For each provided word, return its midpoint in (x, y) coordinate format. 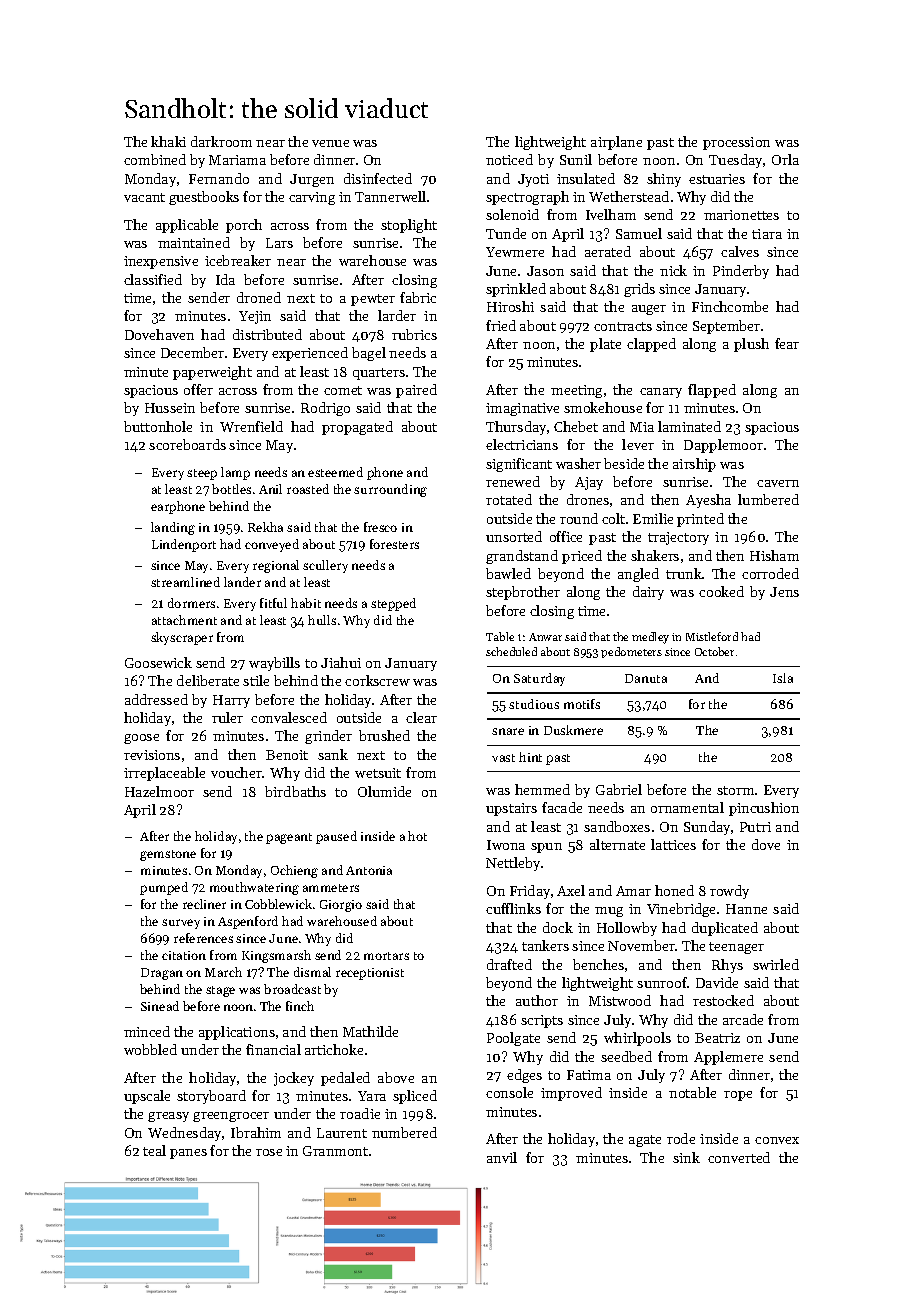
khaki (168, 141)
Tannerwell (390, 196)
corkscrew (377, 680)
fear (787, 343)
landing (173, 528)
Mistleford (712, 636)
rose (269, 1152)
